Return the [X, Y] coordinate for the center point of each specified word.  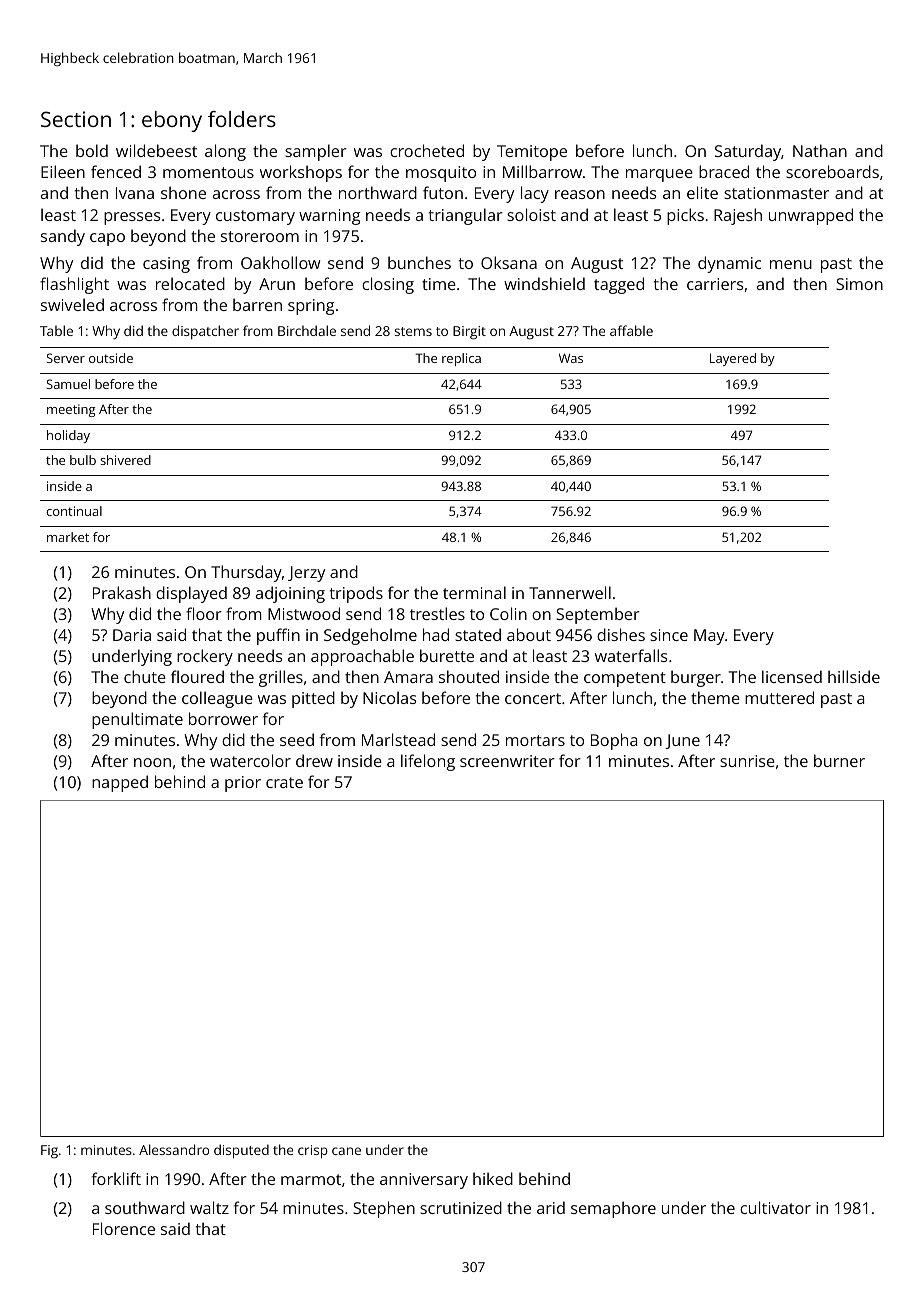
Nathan [820, 150]
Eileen [63, 171]
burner [839, 760]
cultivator [775, 1207]
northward [378, 192]
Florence [124, 1228]
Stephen [384, 1209]
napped [120, 783]
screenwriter [507, 761]
